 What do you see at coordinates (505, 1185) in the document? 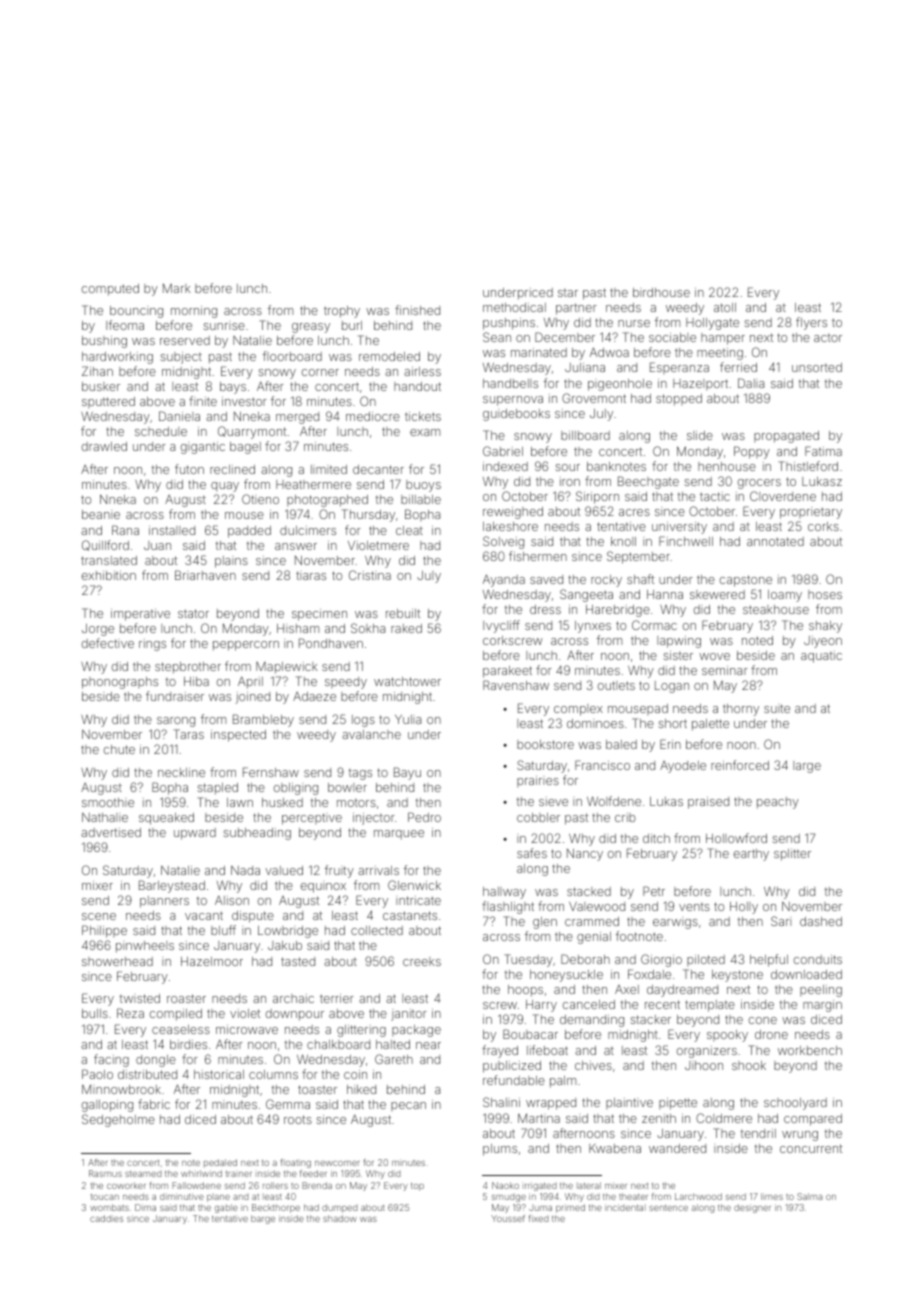
I see `Naoko` at bounding box center [505, 1185].
